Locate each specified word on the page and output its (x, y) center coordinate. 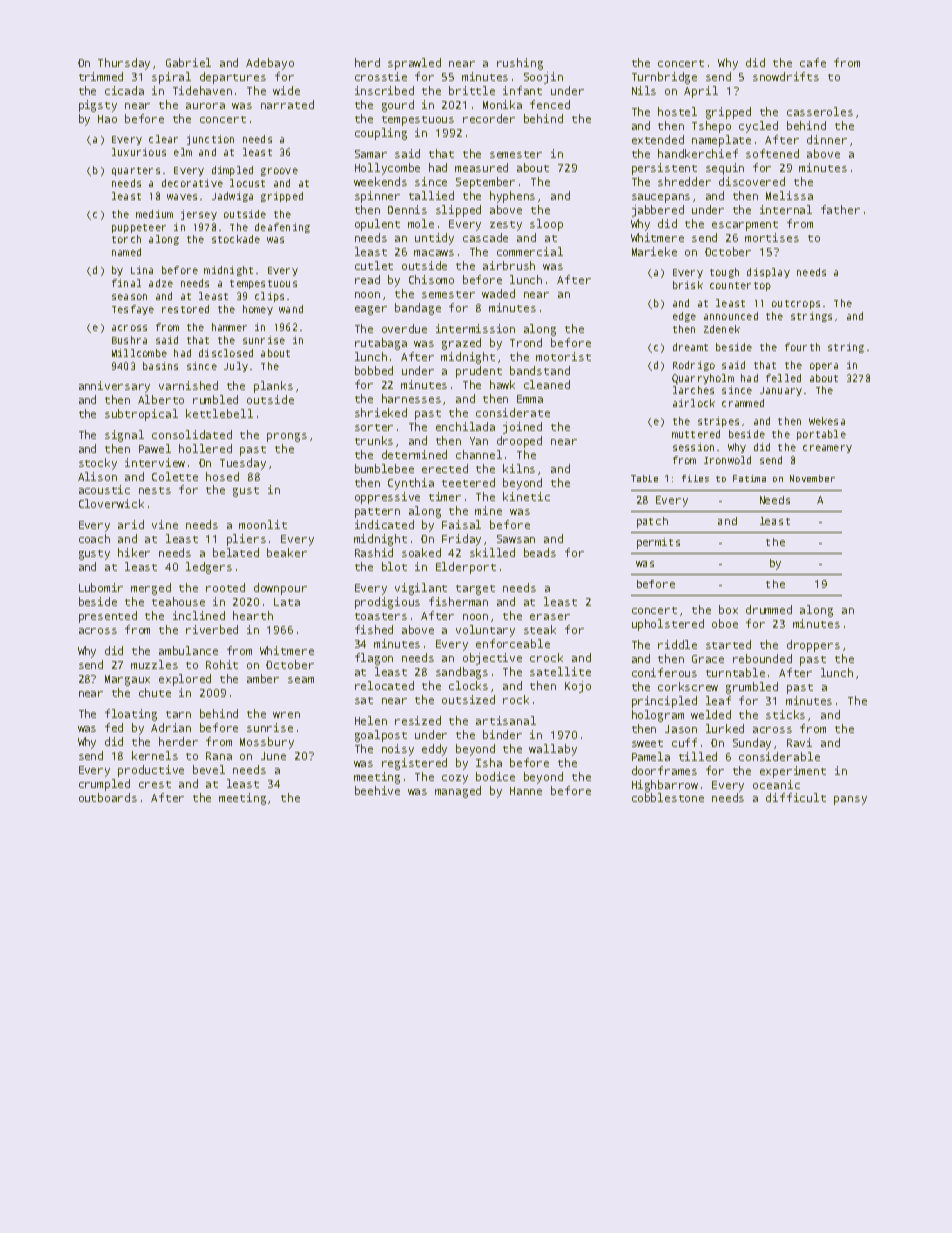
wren (286, 715)
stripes (718, 422)
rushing (520, 64)
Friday (461, 540)
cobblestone (668, 797)
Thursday (124, 64)
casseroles (820, 111)
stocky (98, 464)
